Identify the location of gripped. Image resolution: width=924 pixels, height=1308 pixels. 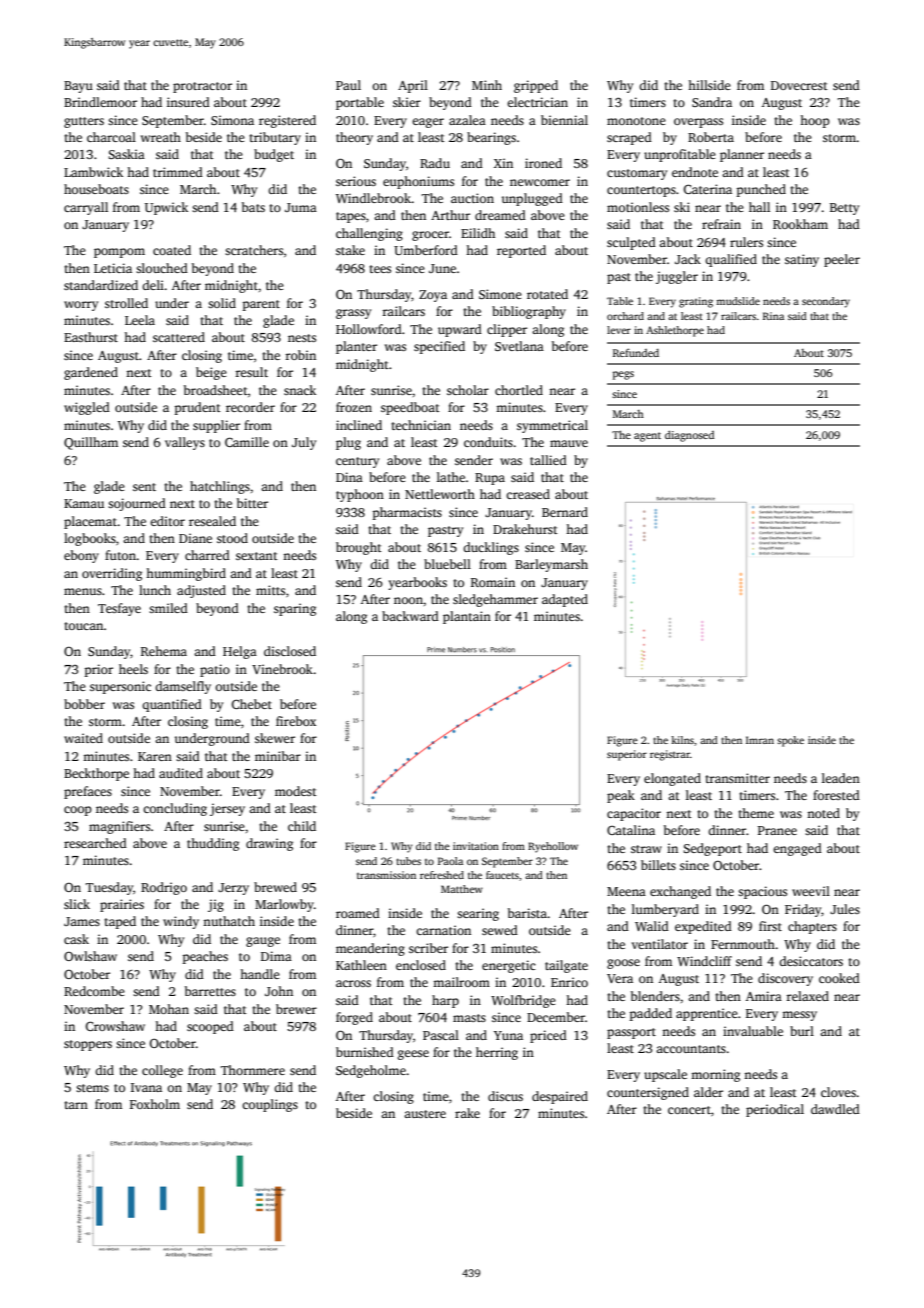
(536, 86).
